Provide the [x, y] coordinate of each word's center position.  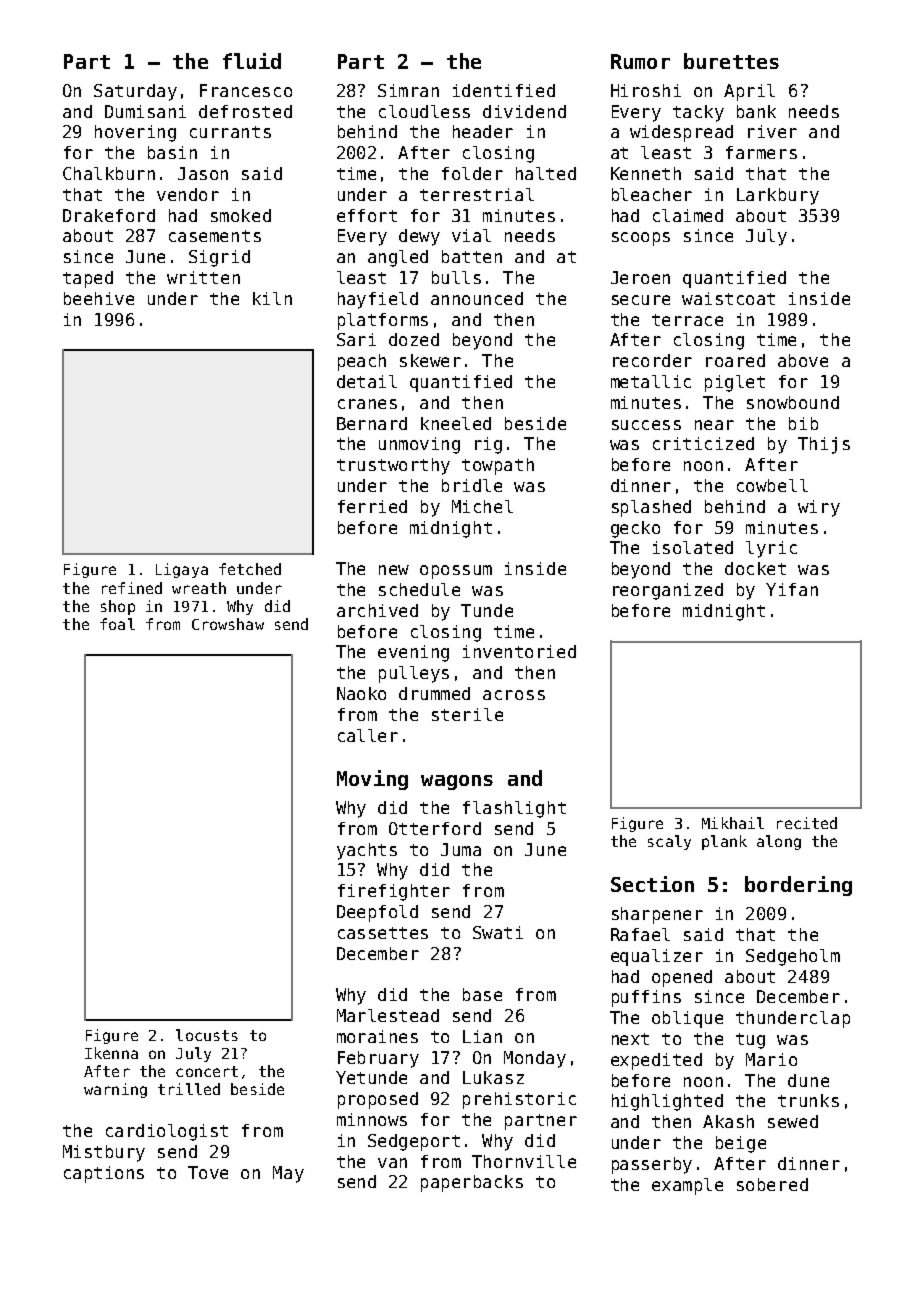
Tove [208, 1172]
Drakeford [109, 215]
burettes [731, 61]
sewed [793, 1121]
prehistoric [519, 1100]
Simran [408, 90]
